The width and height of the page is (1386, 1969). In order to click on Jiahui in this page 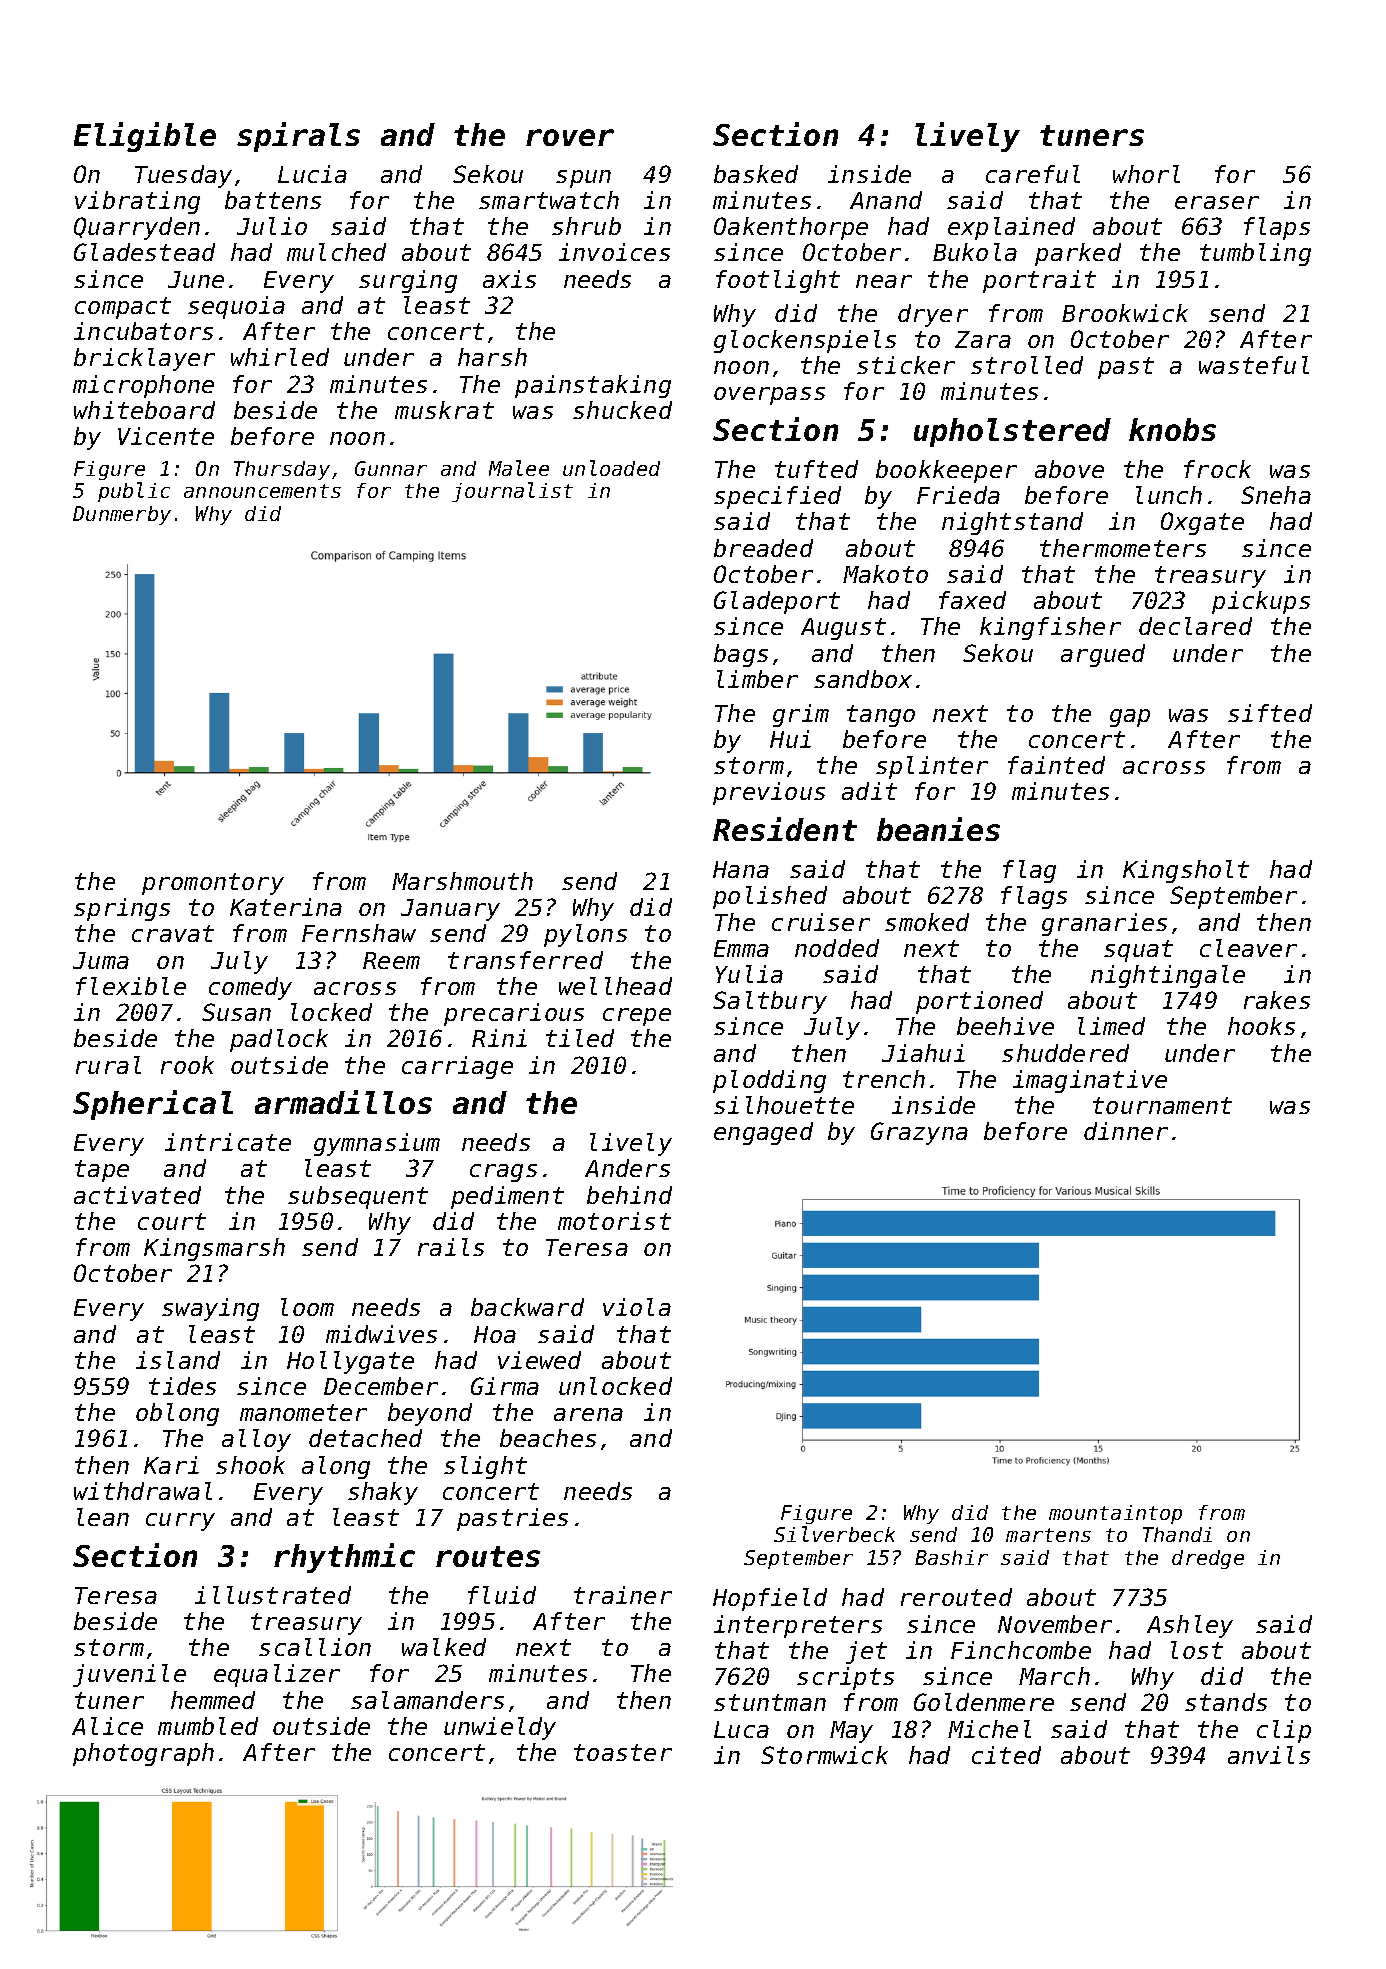, I will do `click(923, 1053)`.
